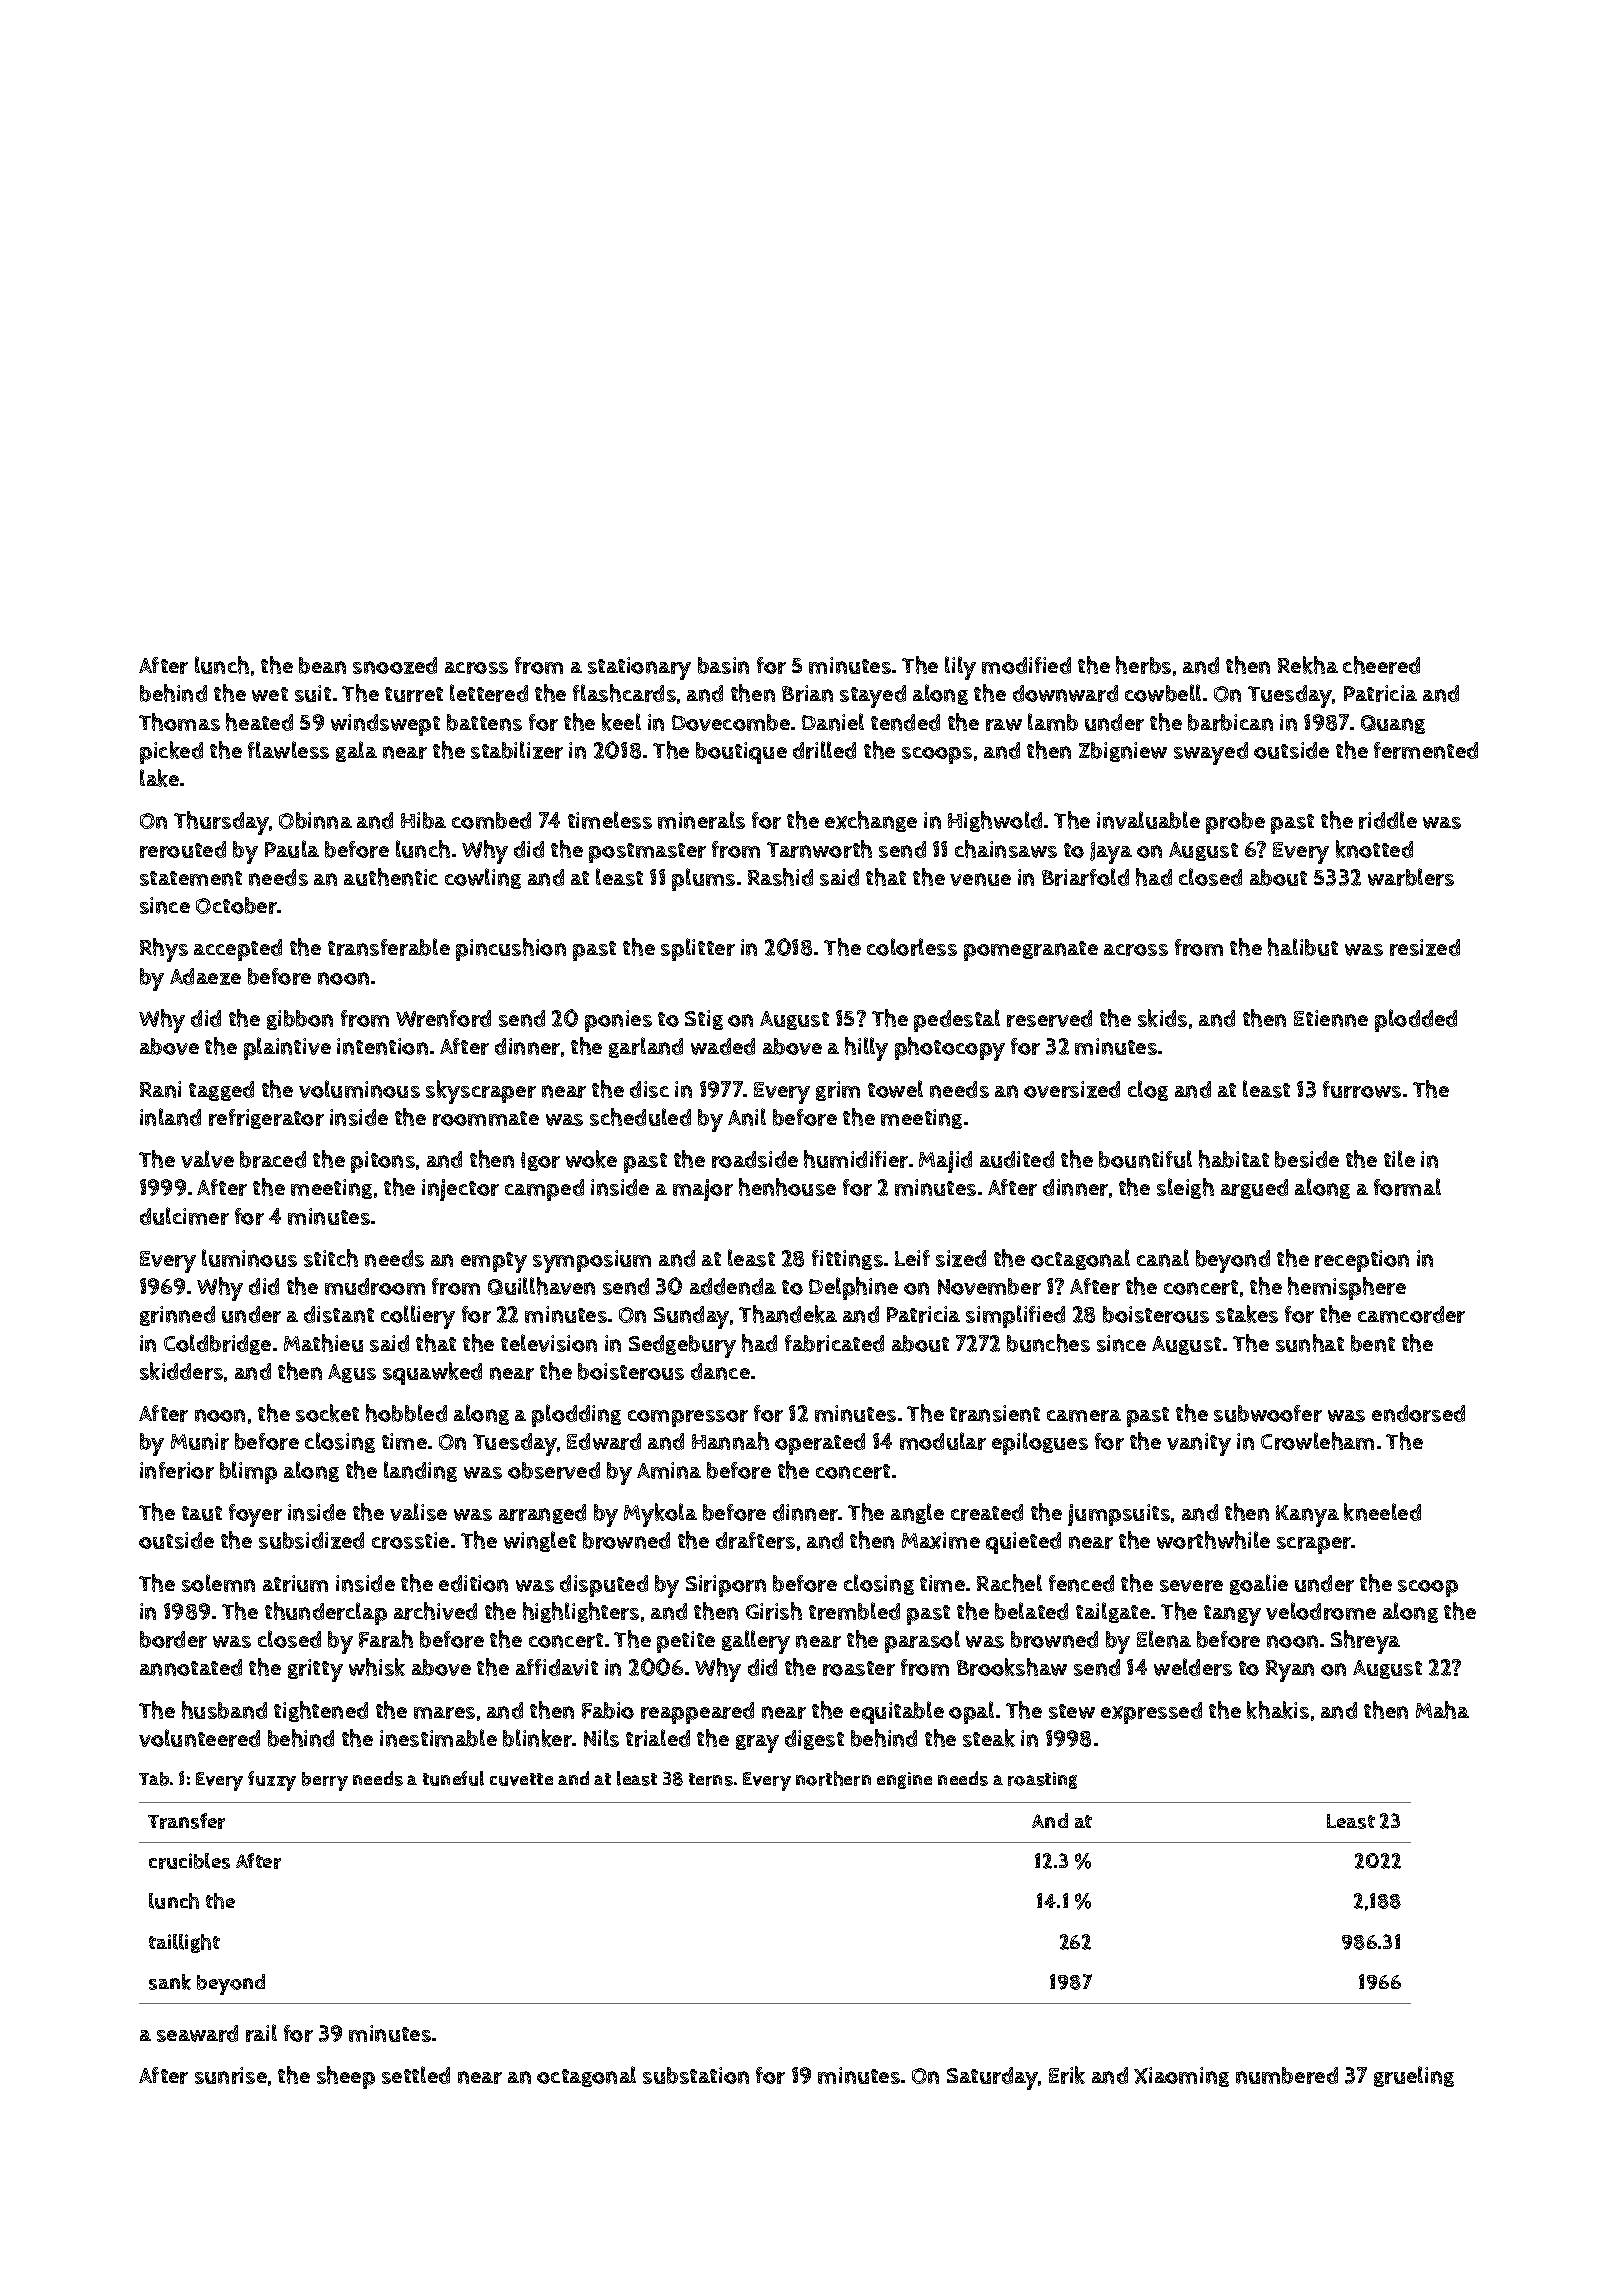  Describe the element at coordinates (177, 1316) in the screenshot. I see `grinned` at that location.
